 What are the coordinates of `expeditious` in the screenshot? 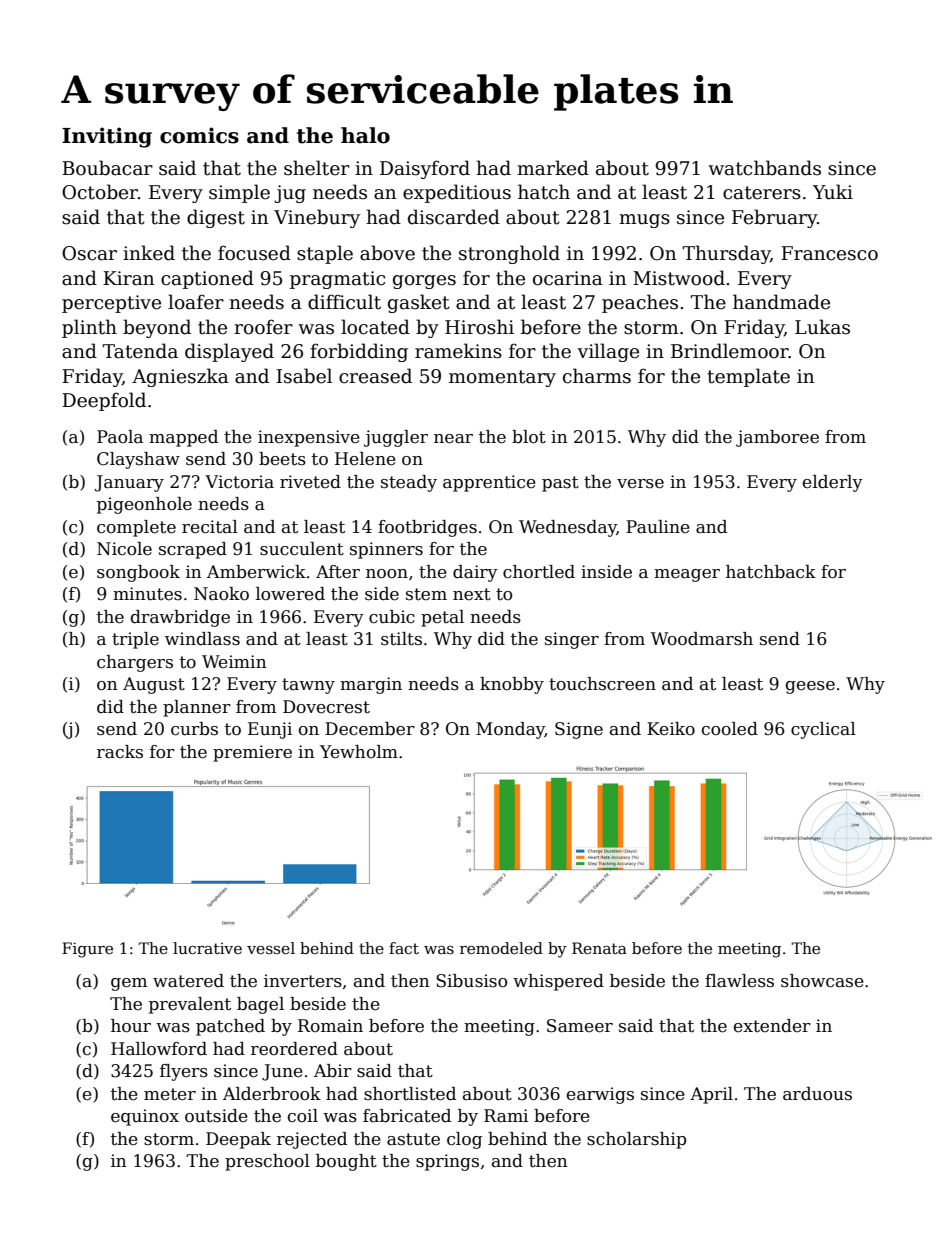 It's located at (457, 193).
